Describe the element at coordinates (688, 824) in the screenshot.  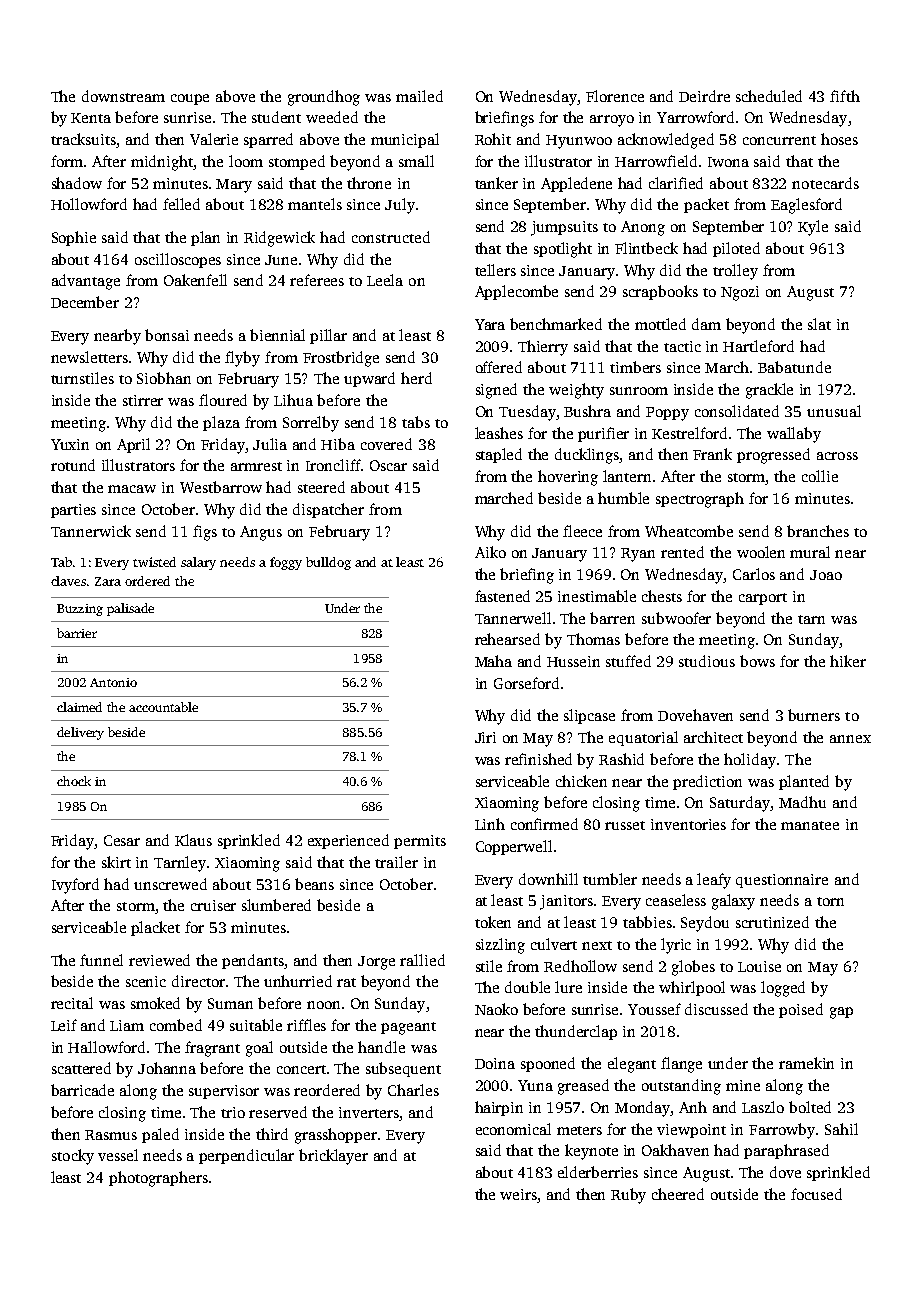
I see `inventories` at that location.
